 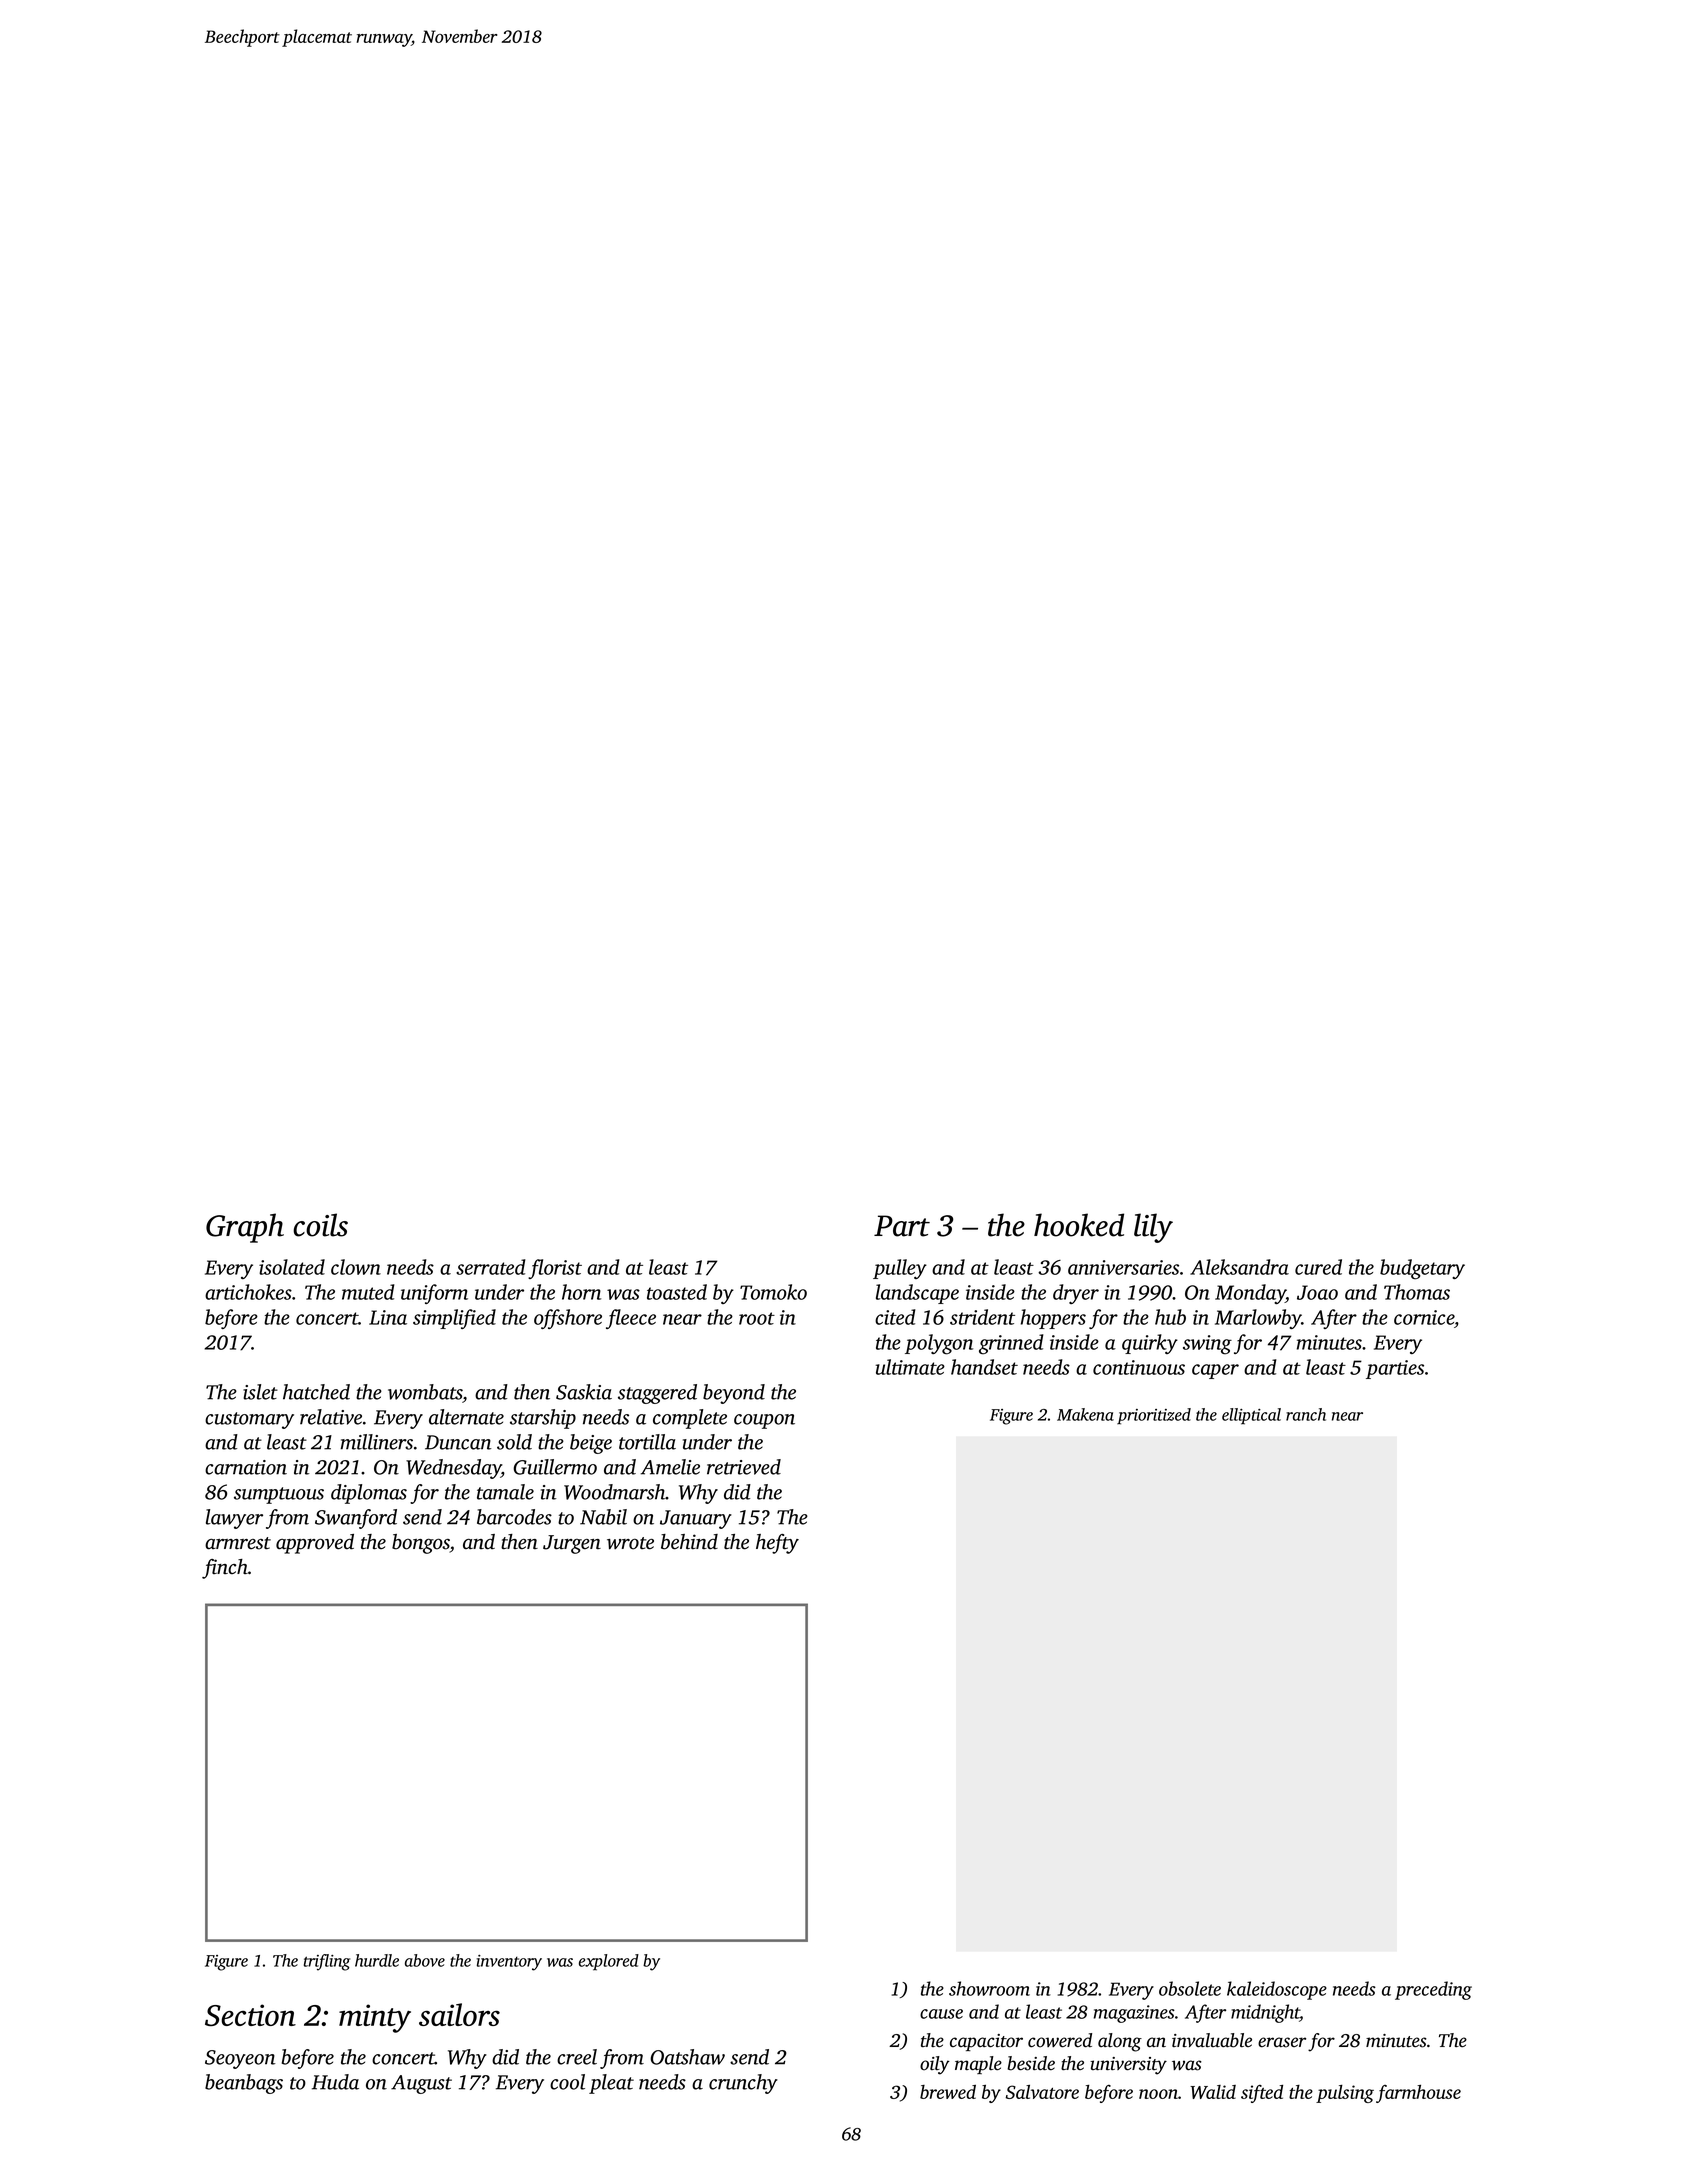 What do you see at coordinates (225, 1569) in the document?
I see `finch` at bounding box center [225, 1569].
